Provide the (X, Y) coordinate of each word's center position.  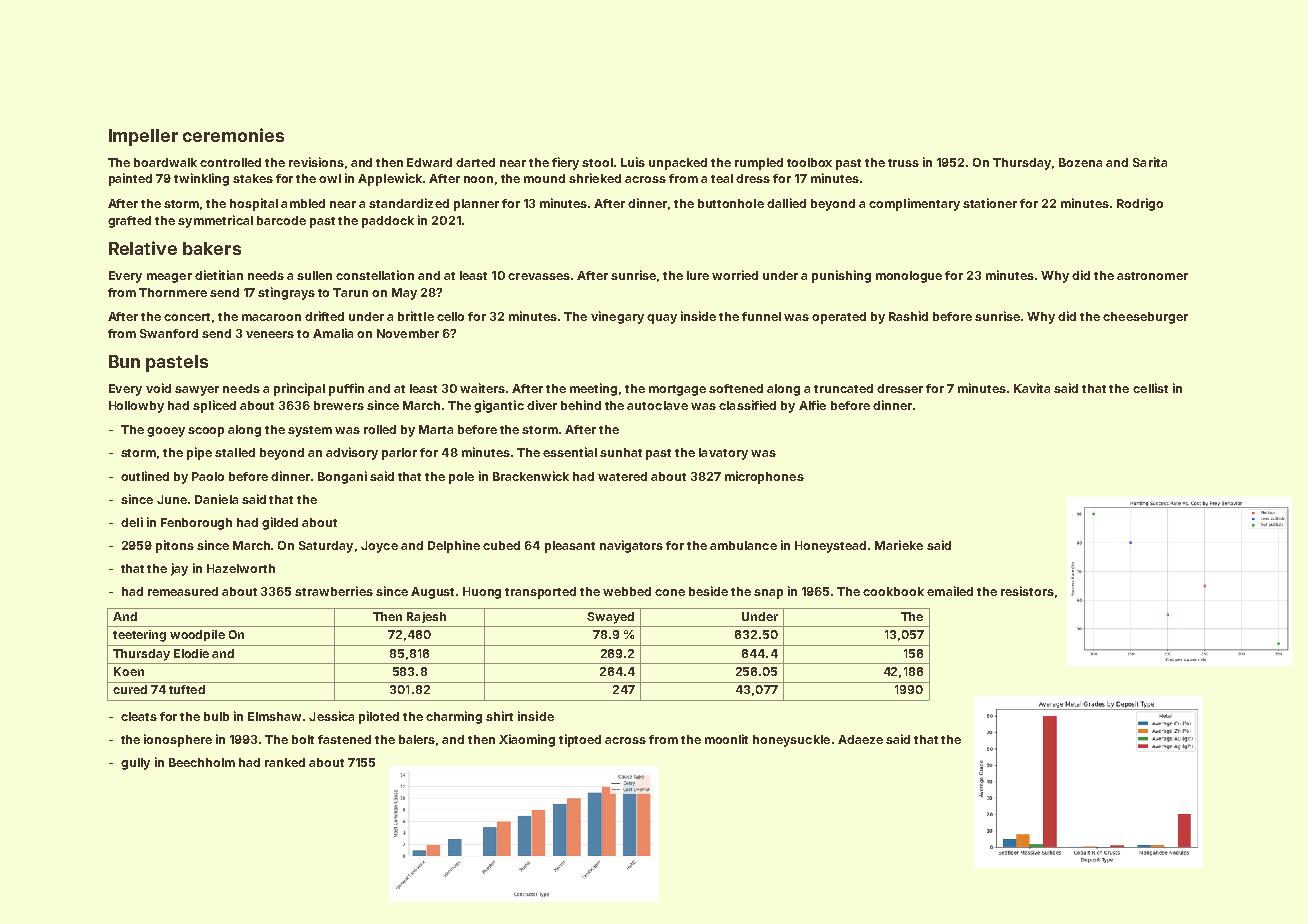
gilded (280, 523)
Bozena (1080, 162)
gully (135, 764)
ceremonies (233, 135)
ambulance (743, 545)
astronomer (1152, 276)
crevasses (539, 276)
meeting (593, 389)
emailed (950, 591)
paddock (388, 222)
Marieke (899, 545)
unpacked (678, 164)
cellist (1150, 388)
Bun (124, 361)
